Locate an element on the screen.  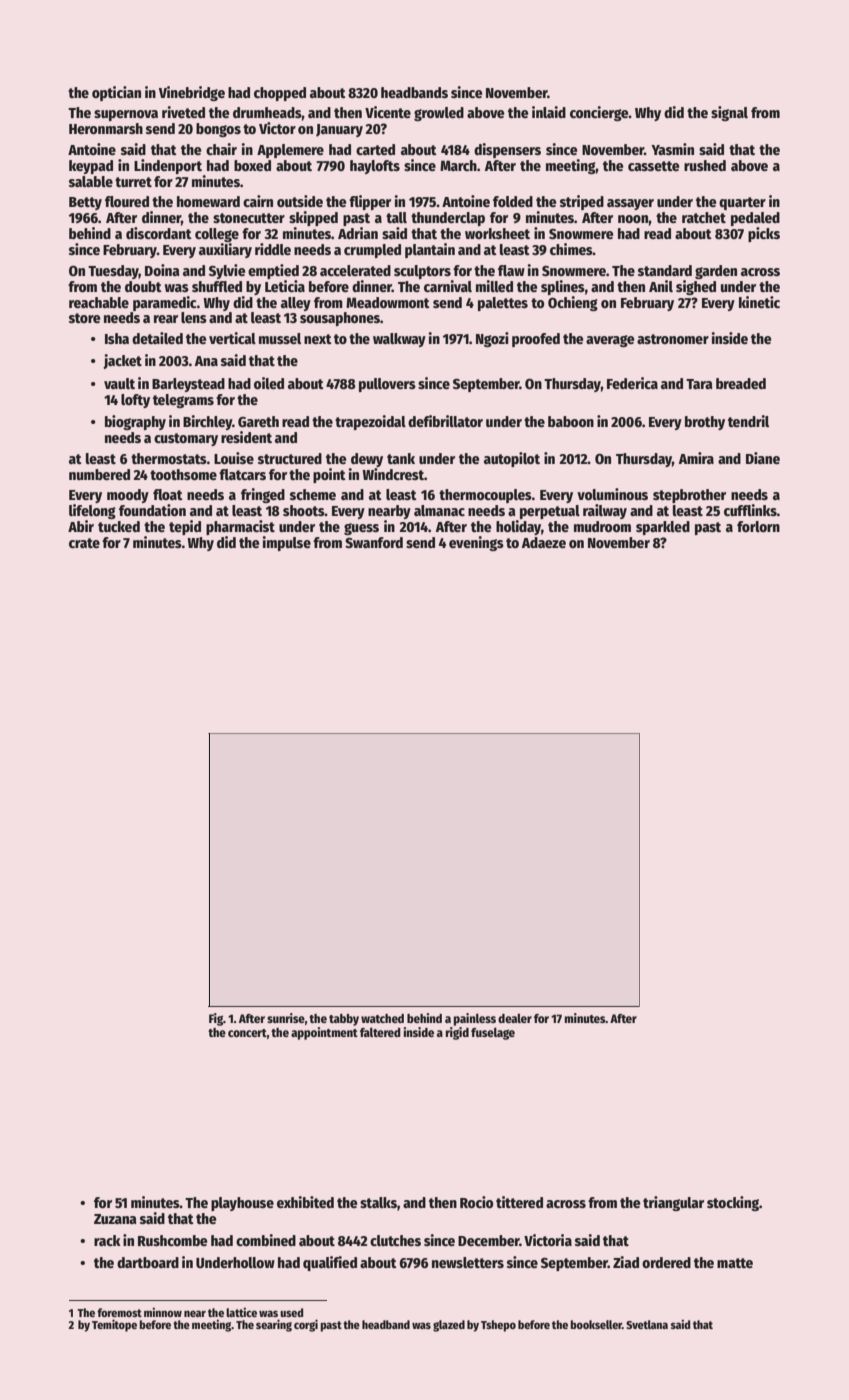
Svetlana is located at coordinates (647, 1324).
